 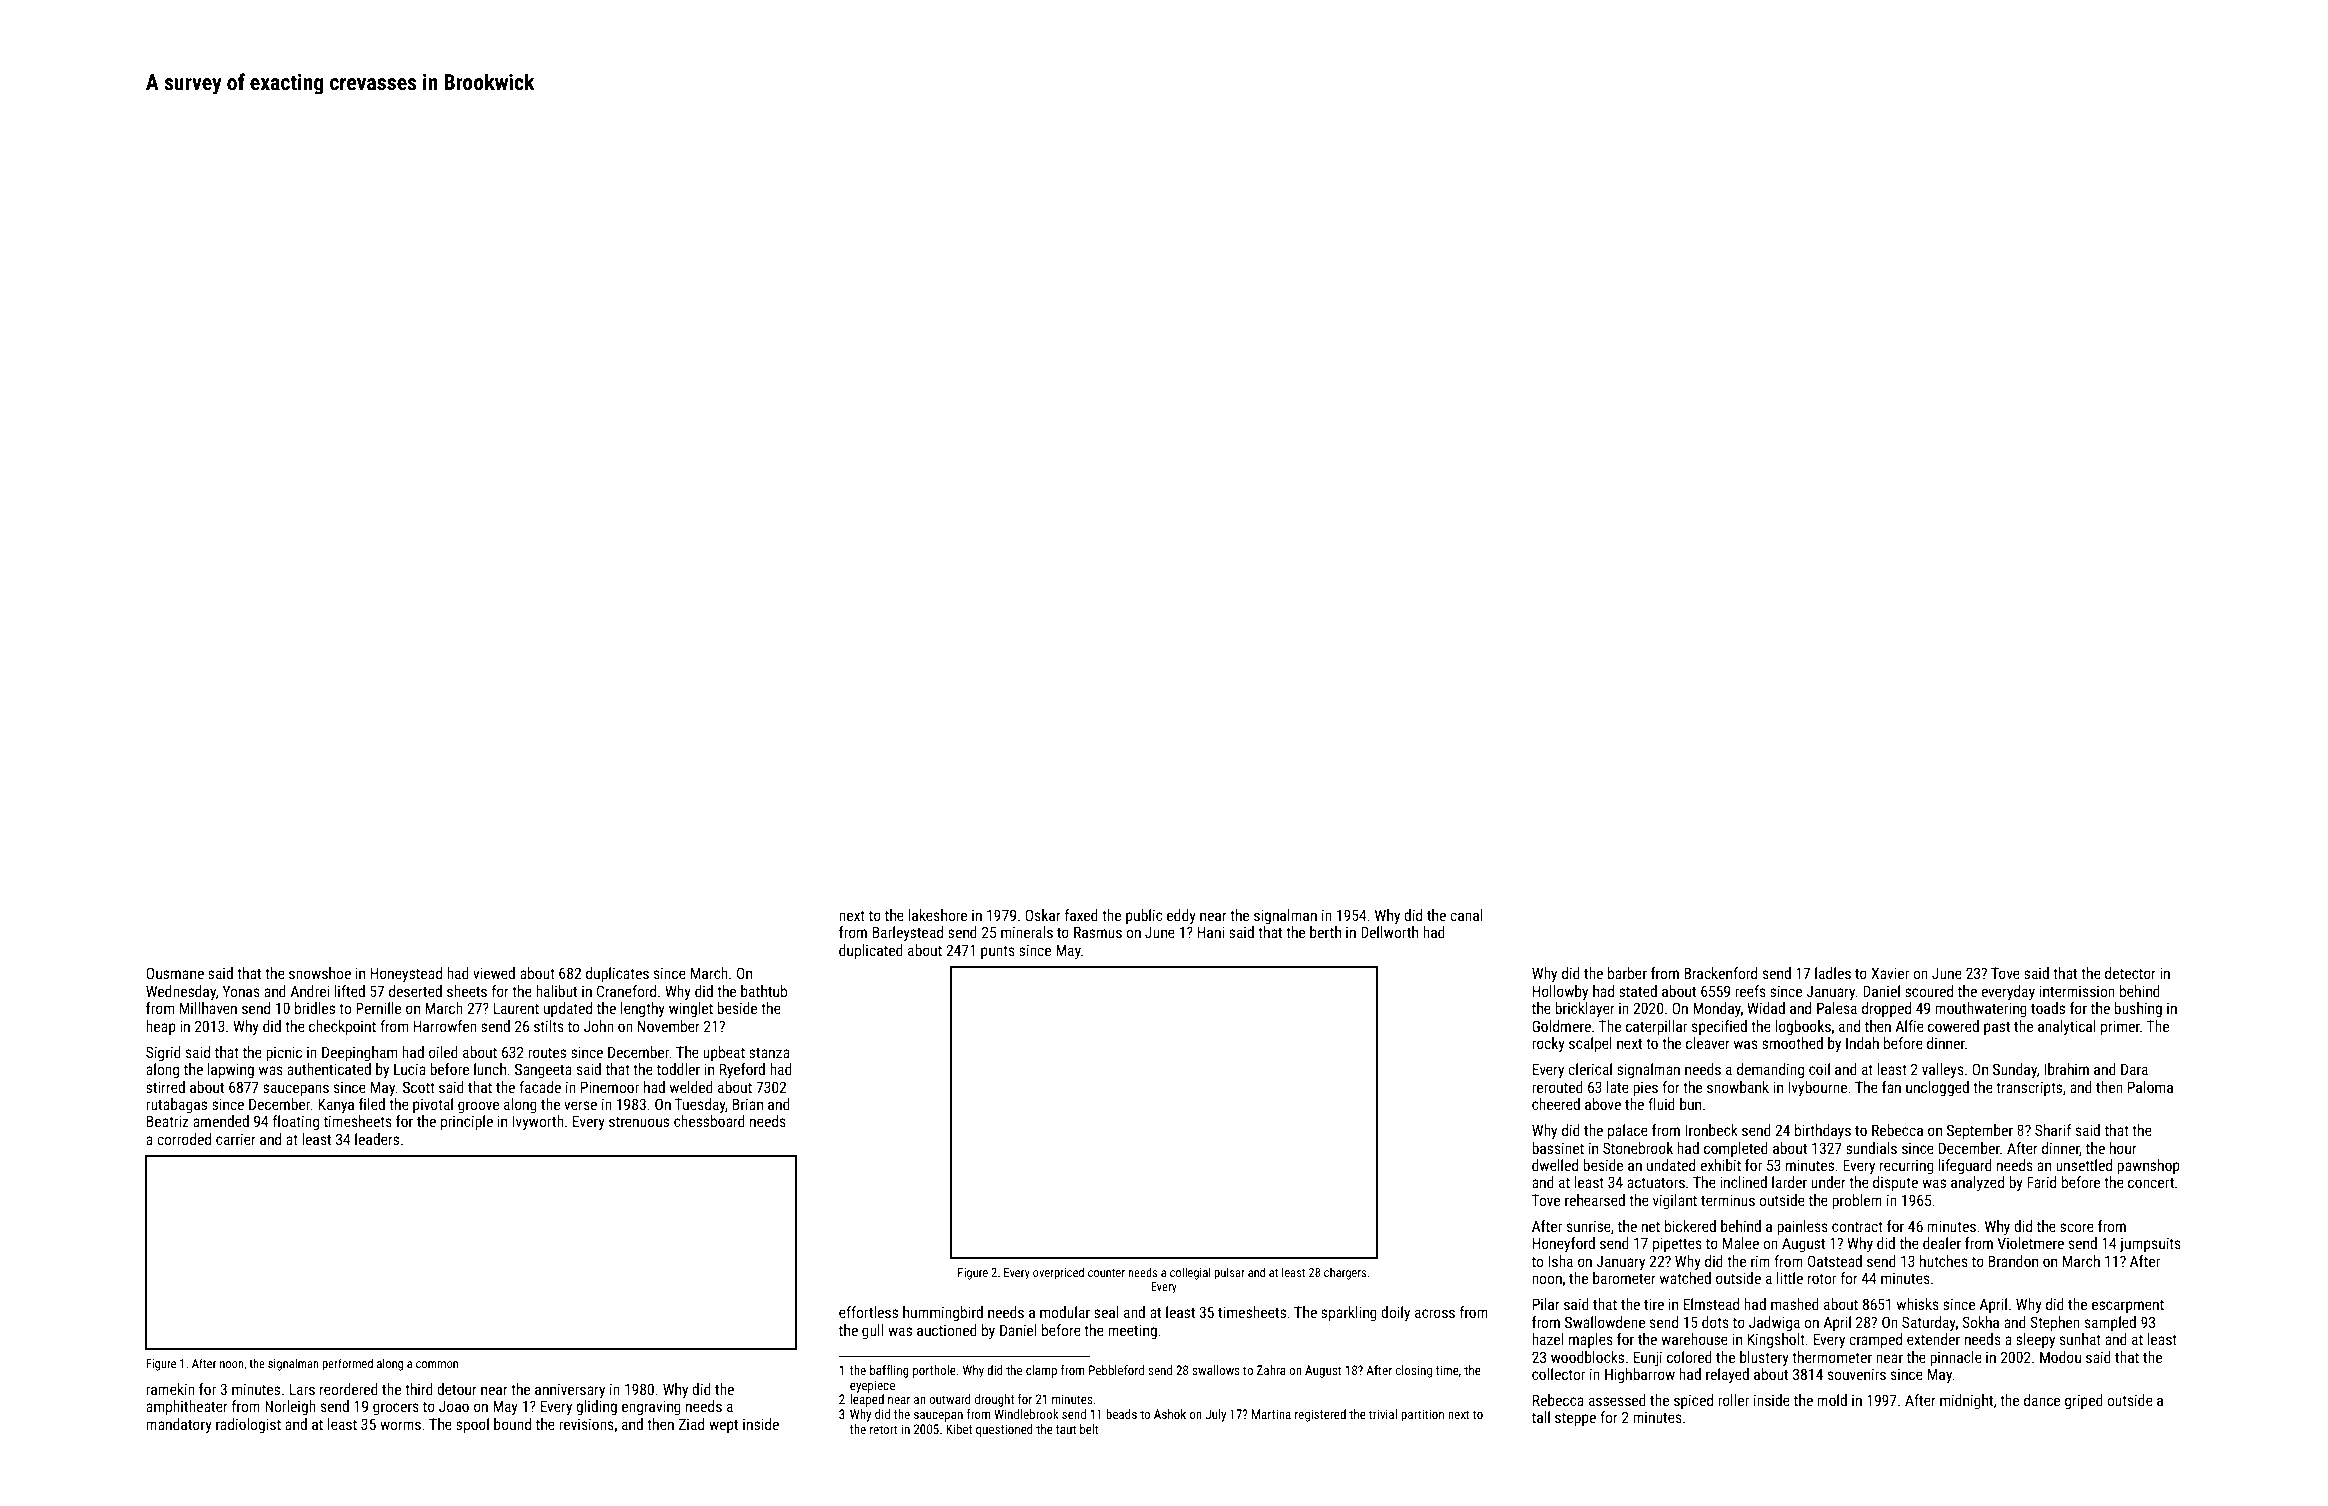 I want to click on hour, so click(x=2123, y=1148).
